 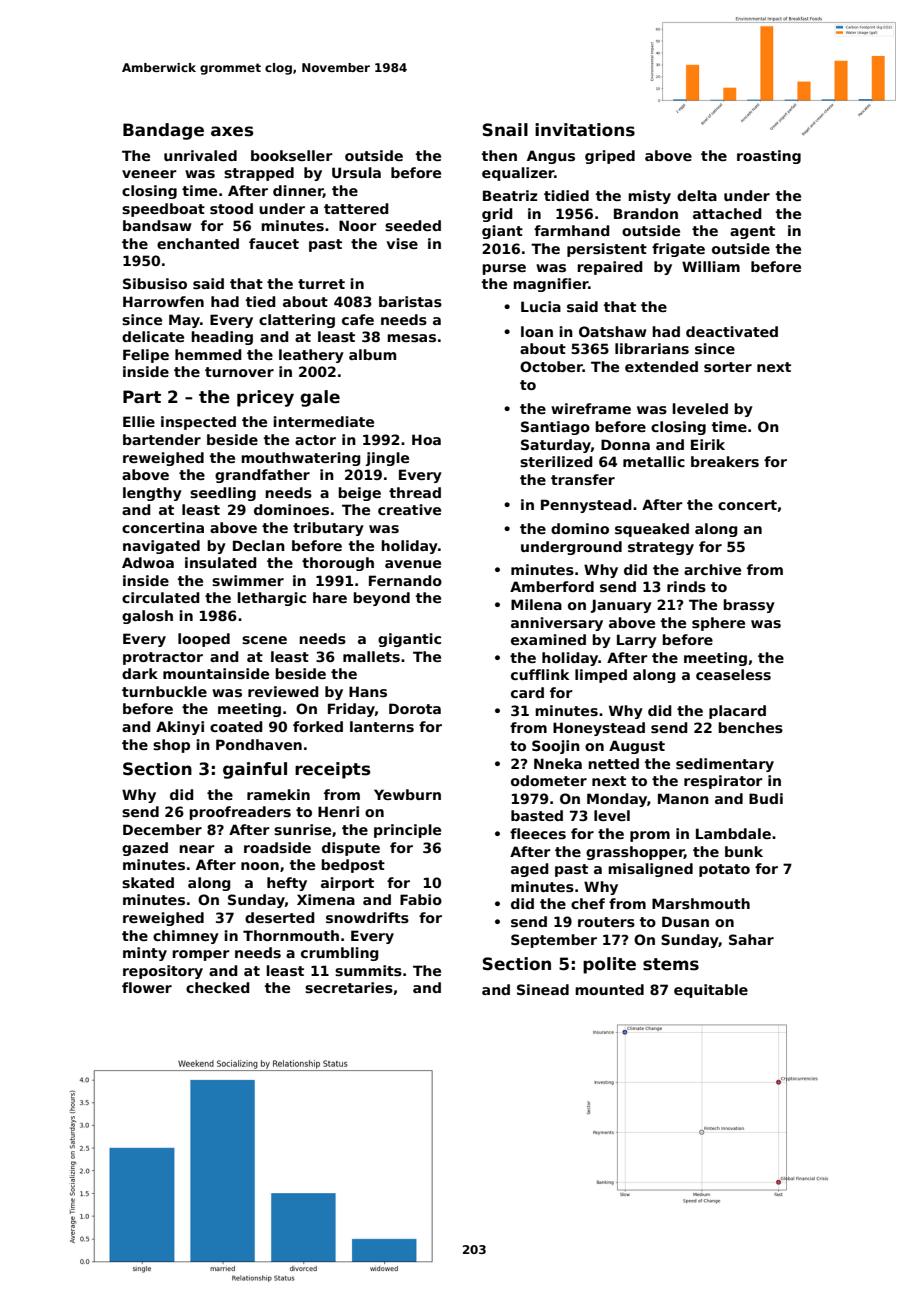 What do you see at coordinates (407, 831) in the page?
I see `principle` at bounding box center [407, 831].
